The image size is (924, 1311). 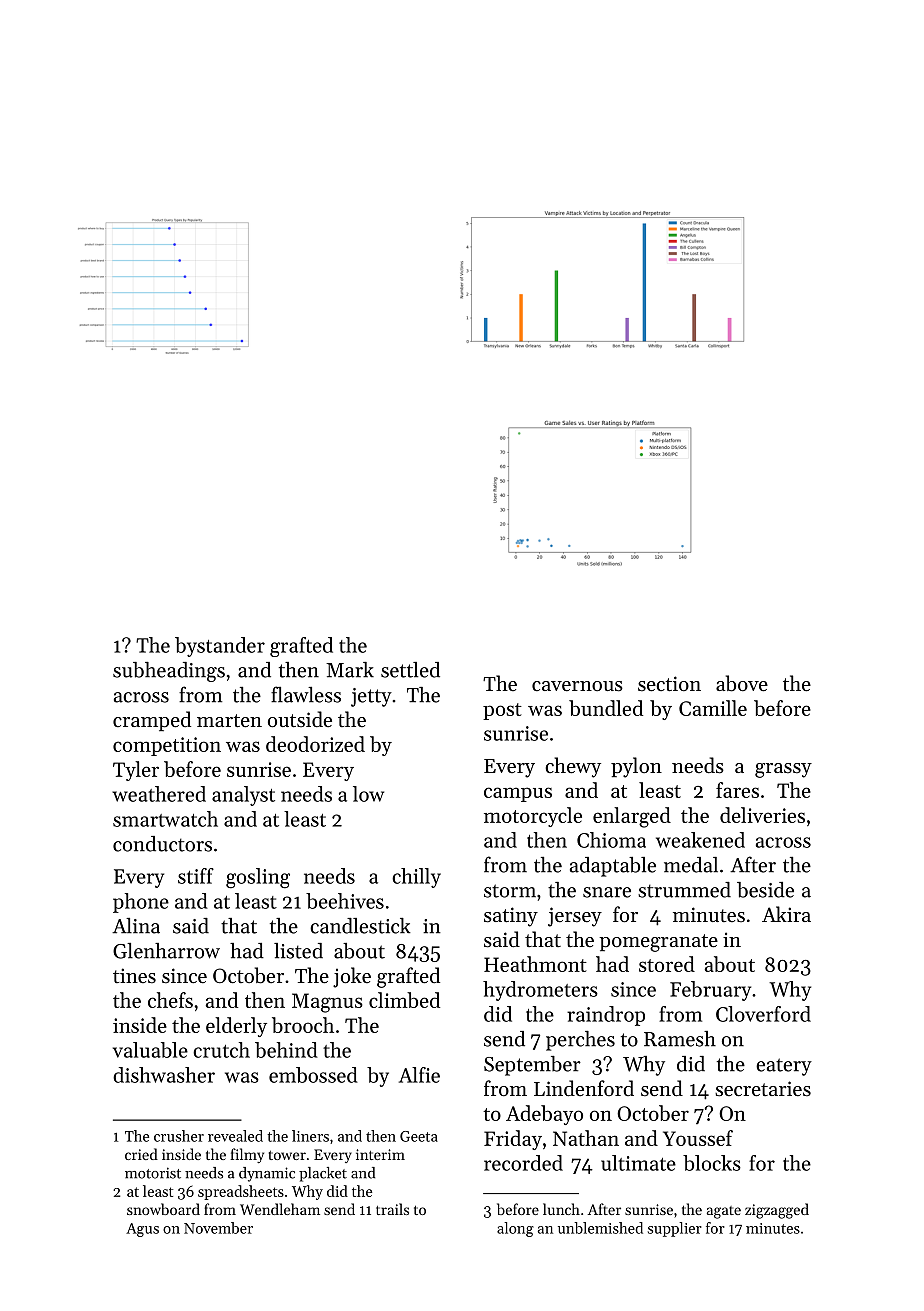 I want to click on gosling, so click(x=258, y=878).
